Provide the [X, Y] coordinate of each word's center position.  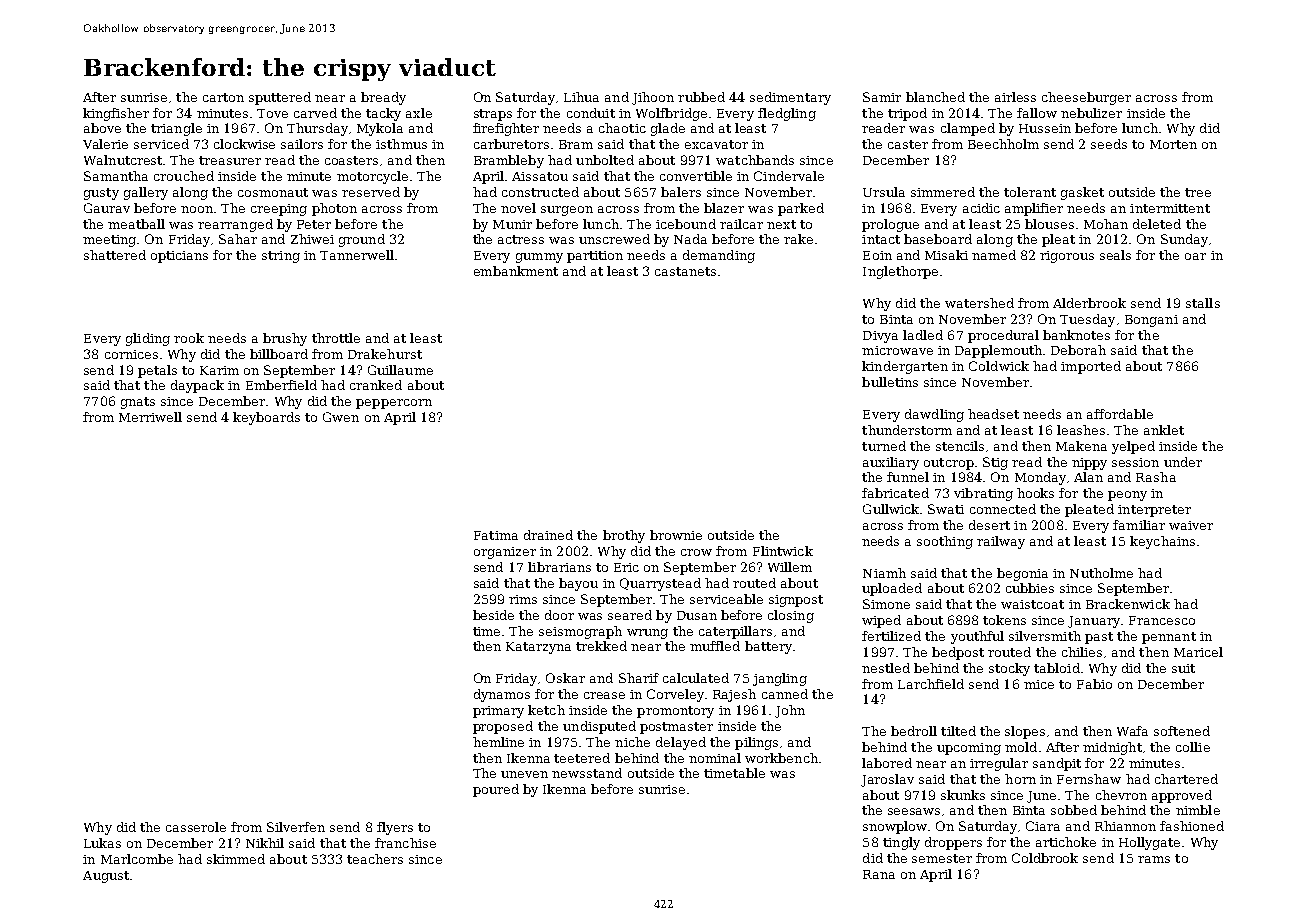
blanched [935, 97]
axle [419, 113]
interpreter [1154, 511]
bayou [578, 584]
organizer [505, 553]
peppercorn [394, 404]
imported [1091, 367]
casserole [196, 827]
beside [493, 615]
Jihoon [653, 98]
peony [1127, 496]
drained [548, 535]
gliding [148, 339]
